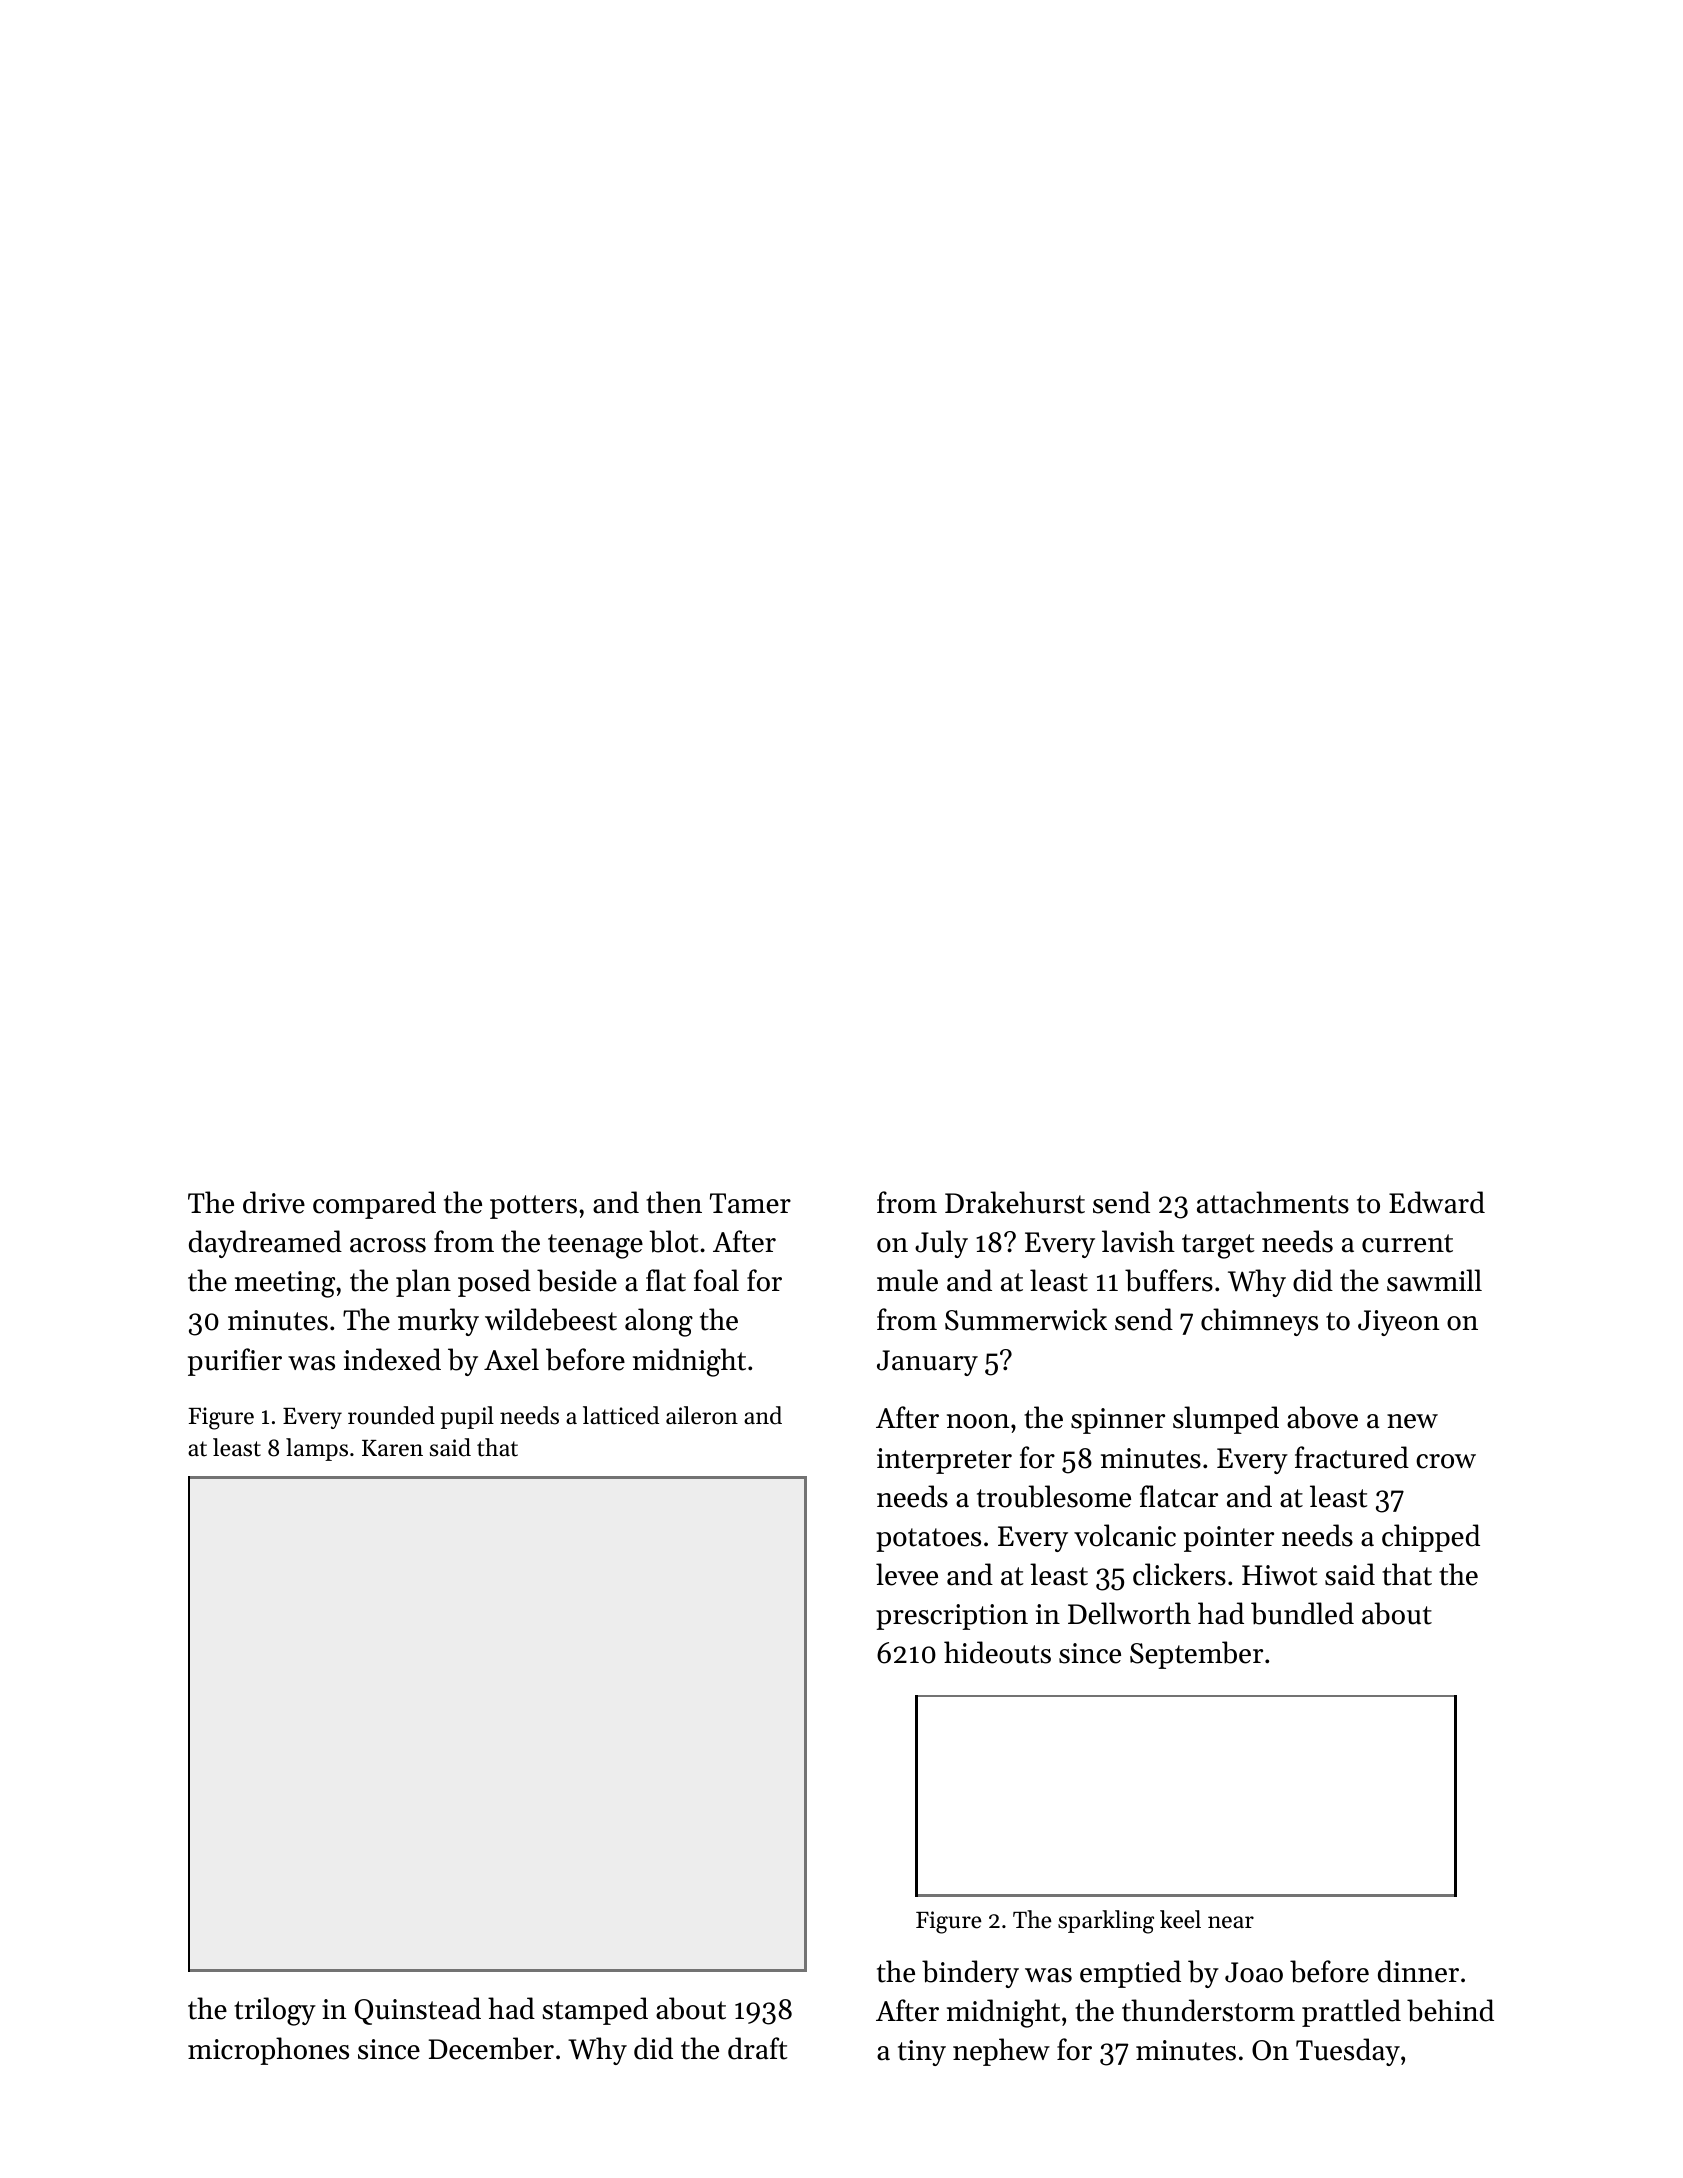  What do you see at coordinates (750, 1203) in the page?
I see `Tamer` at bounding box center [750, 1203].
